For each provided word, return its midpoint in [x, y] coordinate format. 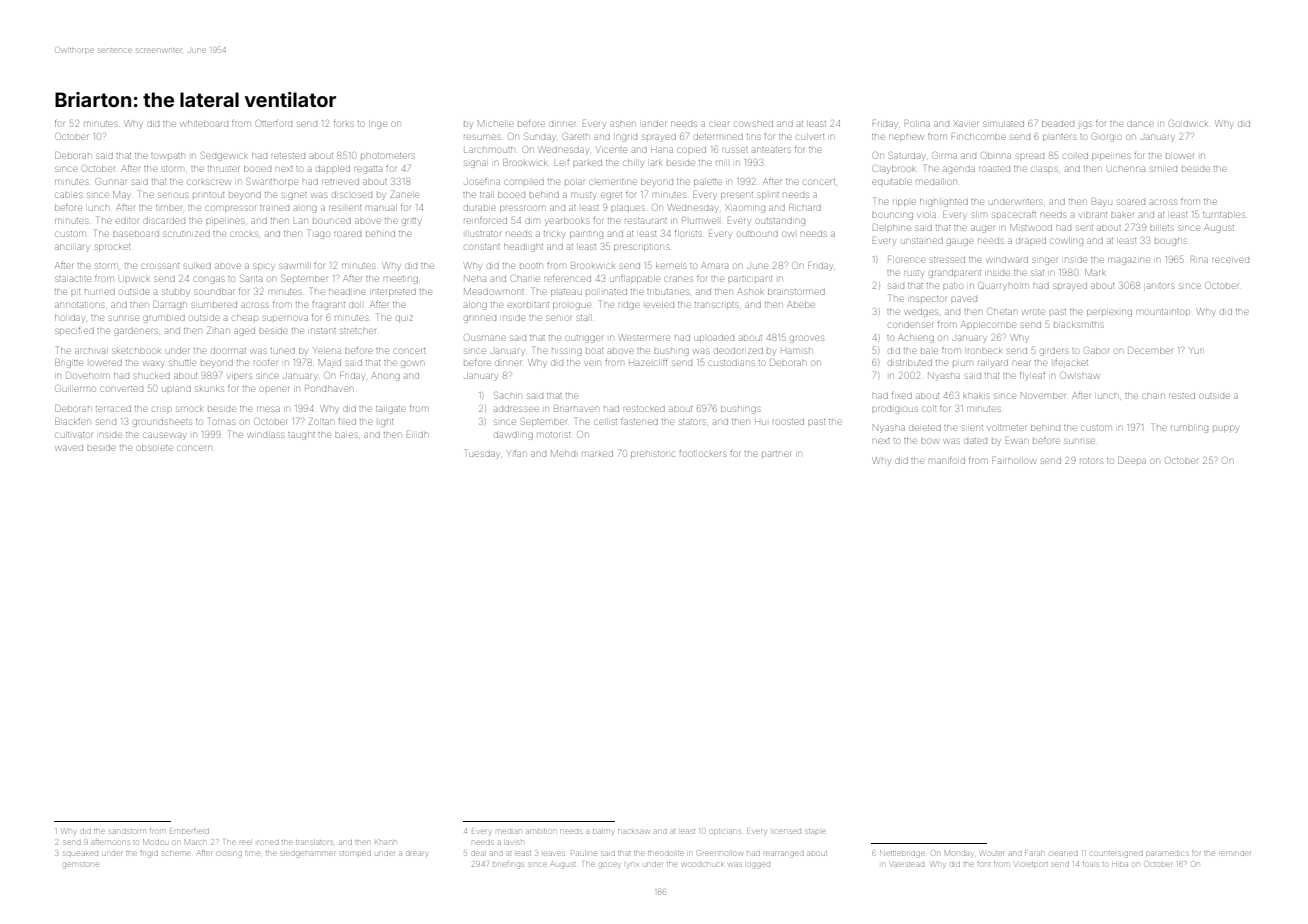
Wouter [992, 853]
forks [344, 124]
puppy [1225, 429]
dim [532, 221]
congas [209, 280]
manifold [946, 461]
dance [1140, 124]
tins [753, 137]
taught [301, 436]
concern [194, 448]
